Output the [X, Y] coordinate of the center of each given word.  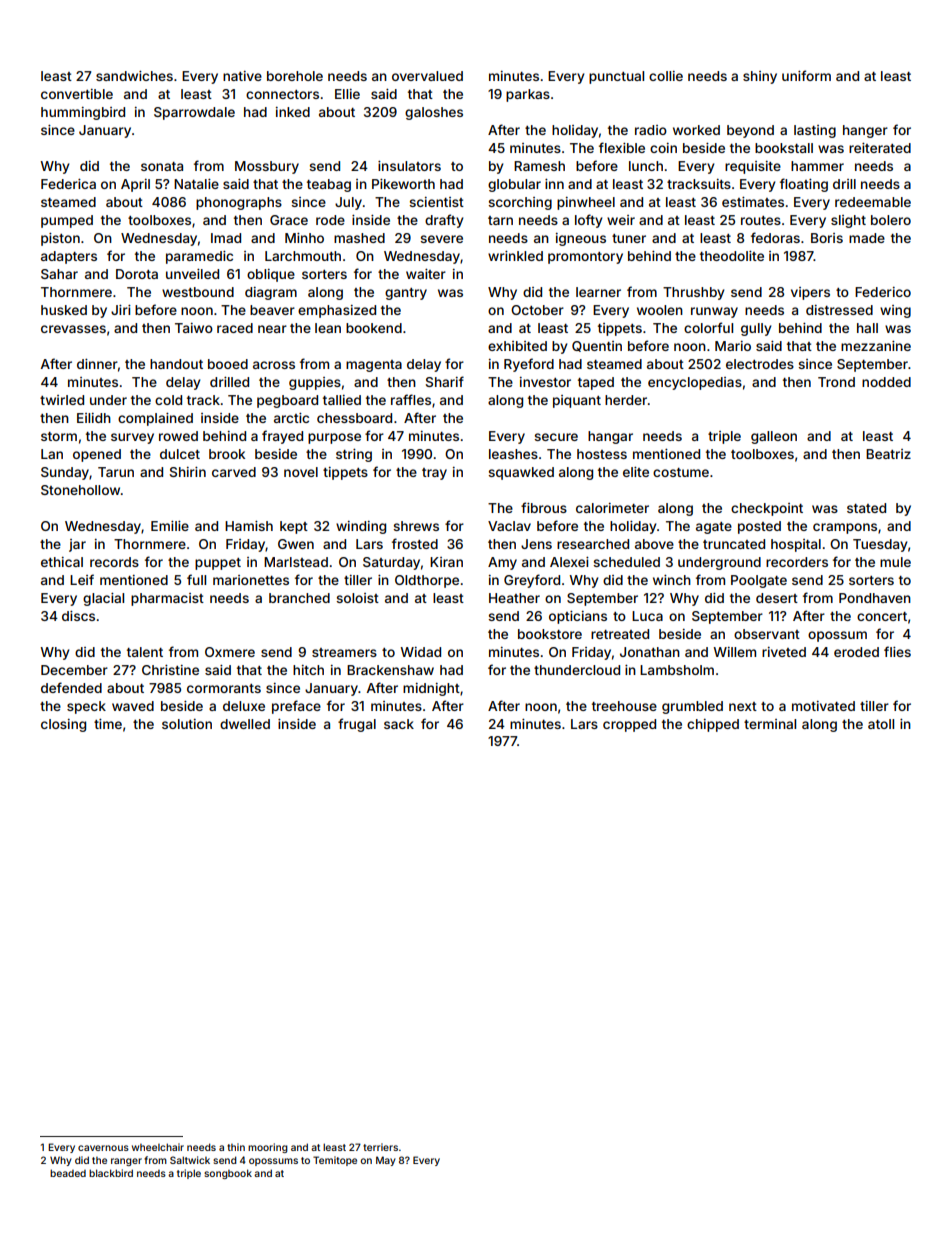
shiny [760, 77]
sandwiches [134, 76]
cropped [629, 725]
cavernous [103, 1148]
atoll [881, 724]
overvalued [427, 76]
